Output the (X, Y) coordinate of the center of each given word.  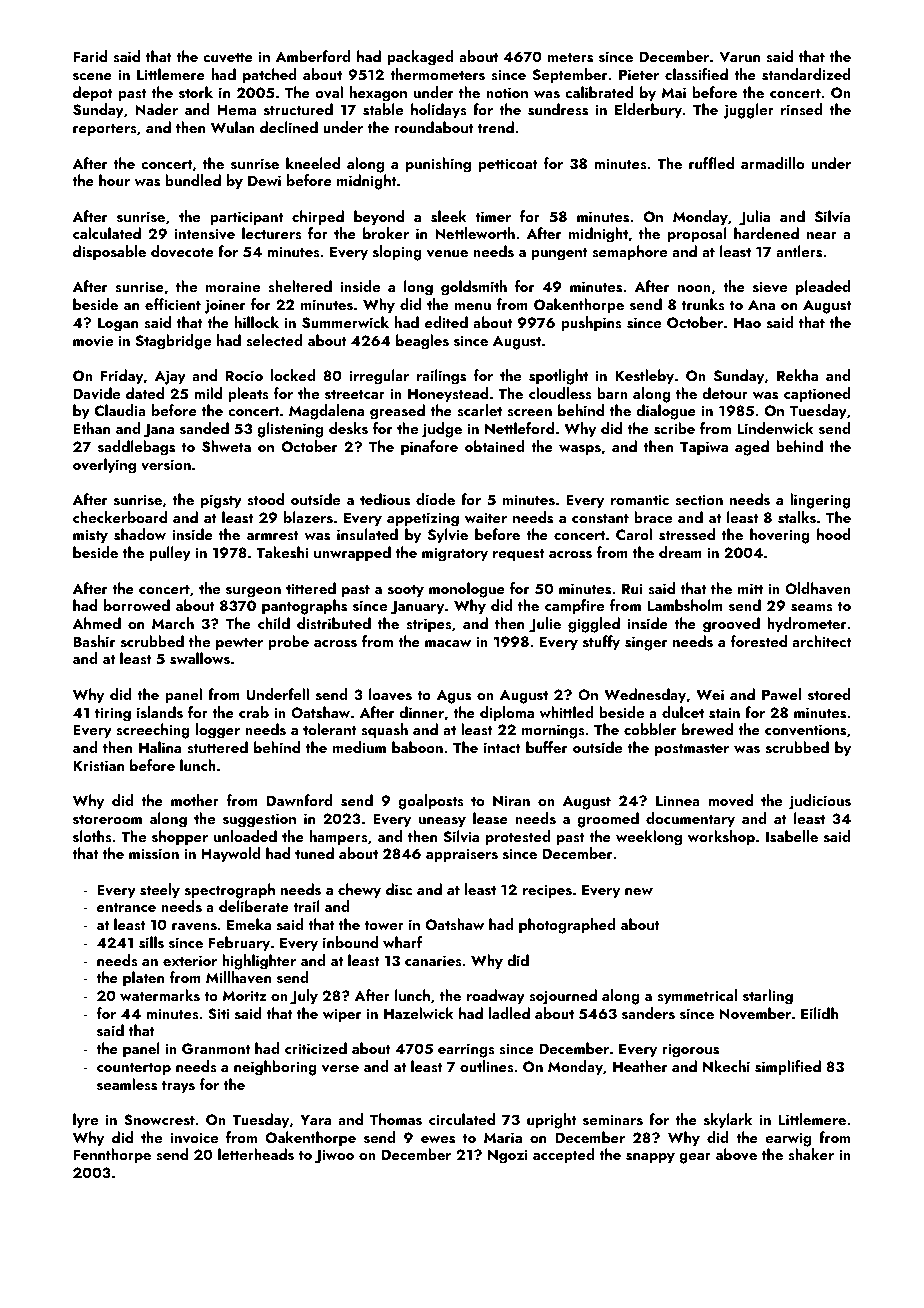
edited (446, 322)
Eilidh (819, 1013)
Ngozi (508, 1156)
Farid (90, 56)
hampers (339, 838)
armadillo (772, 163)
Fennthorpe (112, 1156)
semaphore (629, 253)
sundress (558, 109)
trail (306, 906)
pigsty (221, 501)
